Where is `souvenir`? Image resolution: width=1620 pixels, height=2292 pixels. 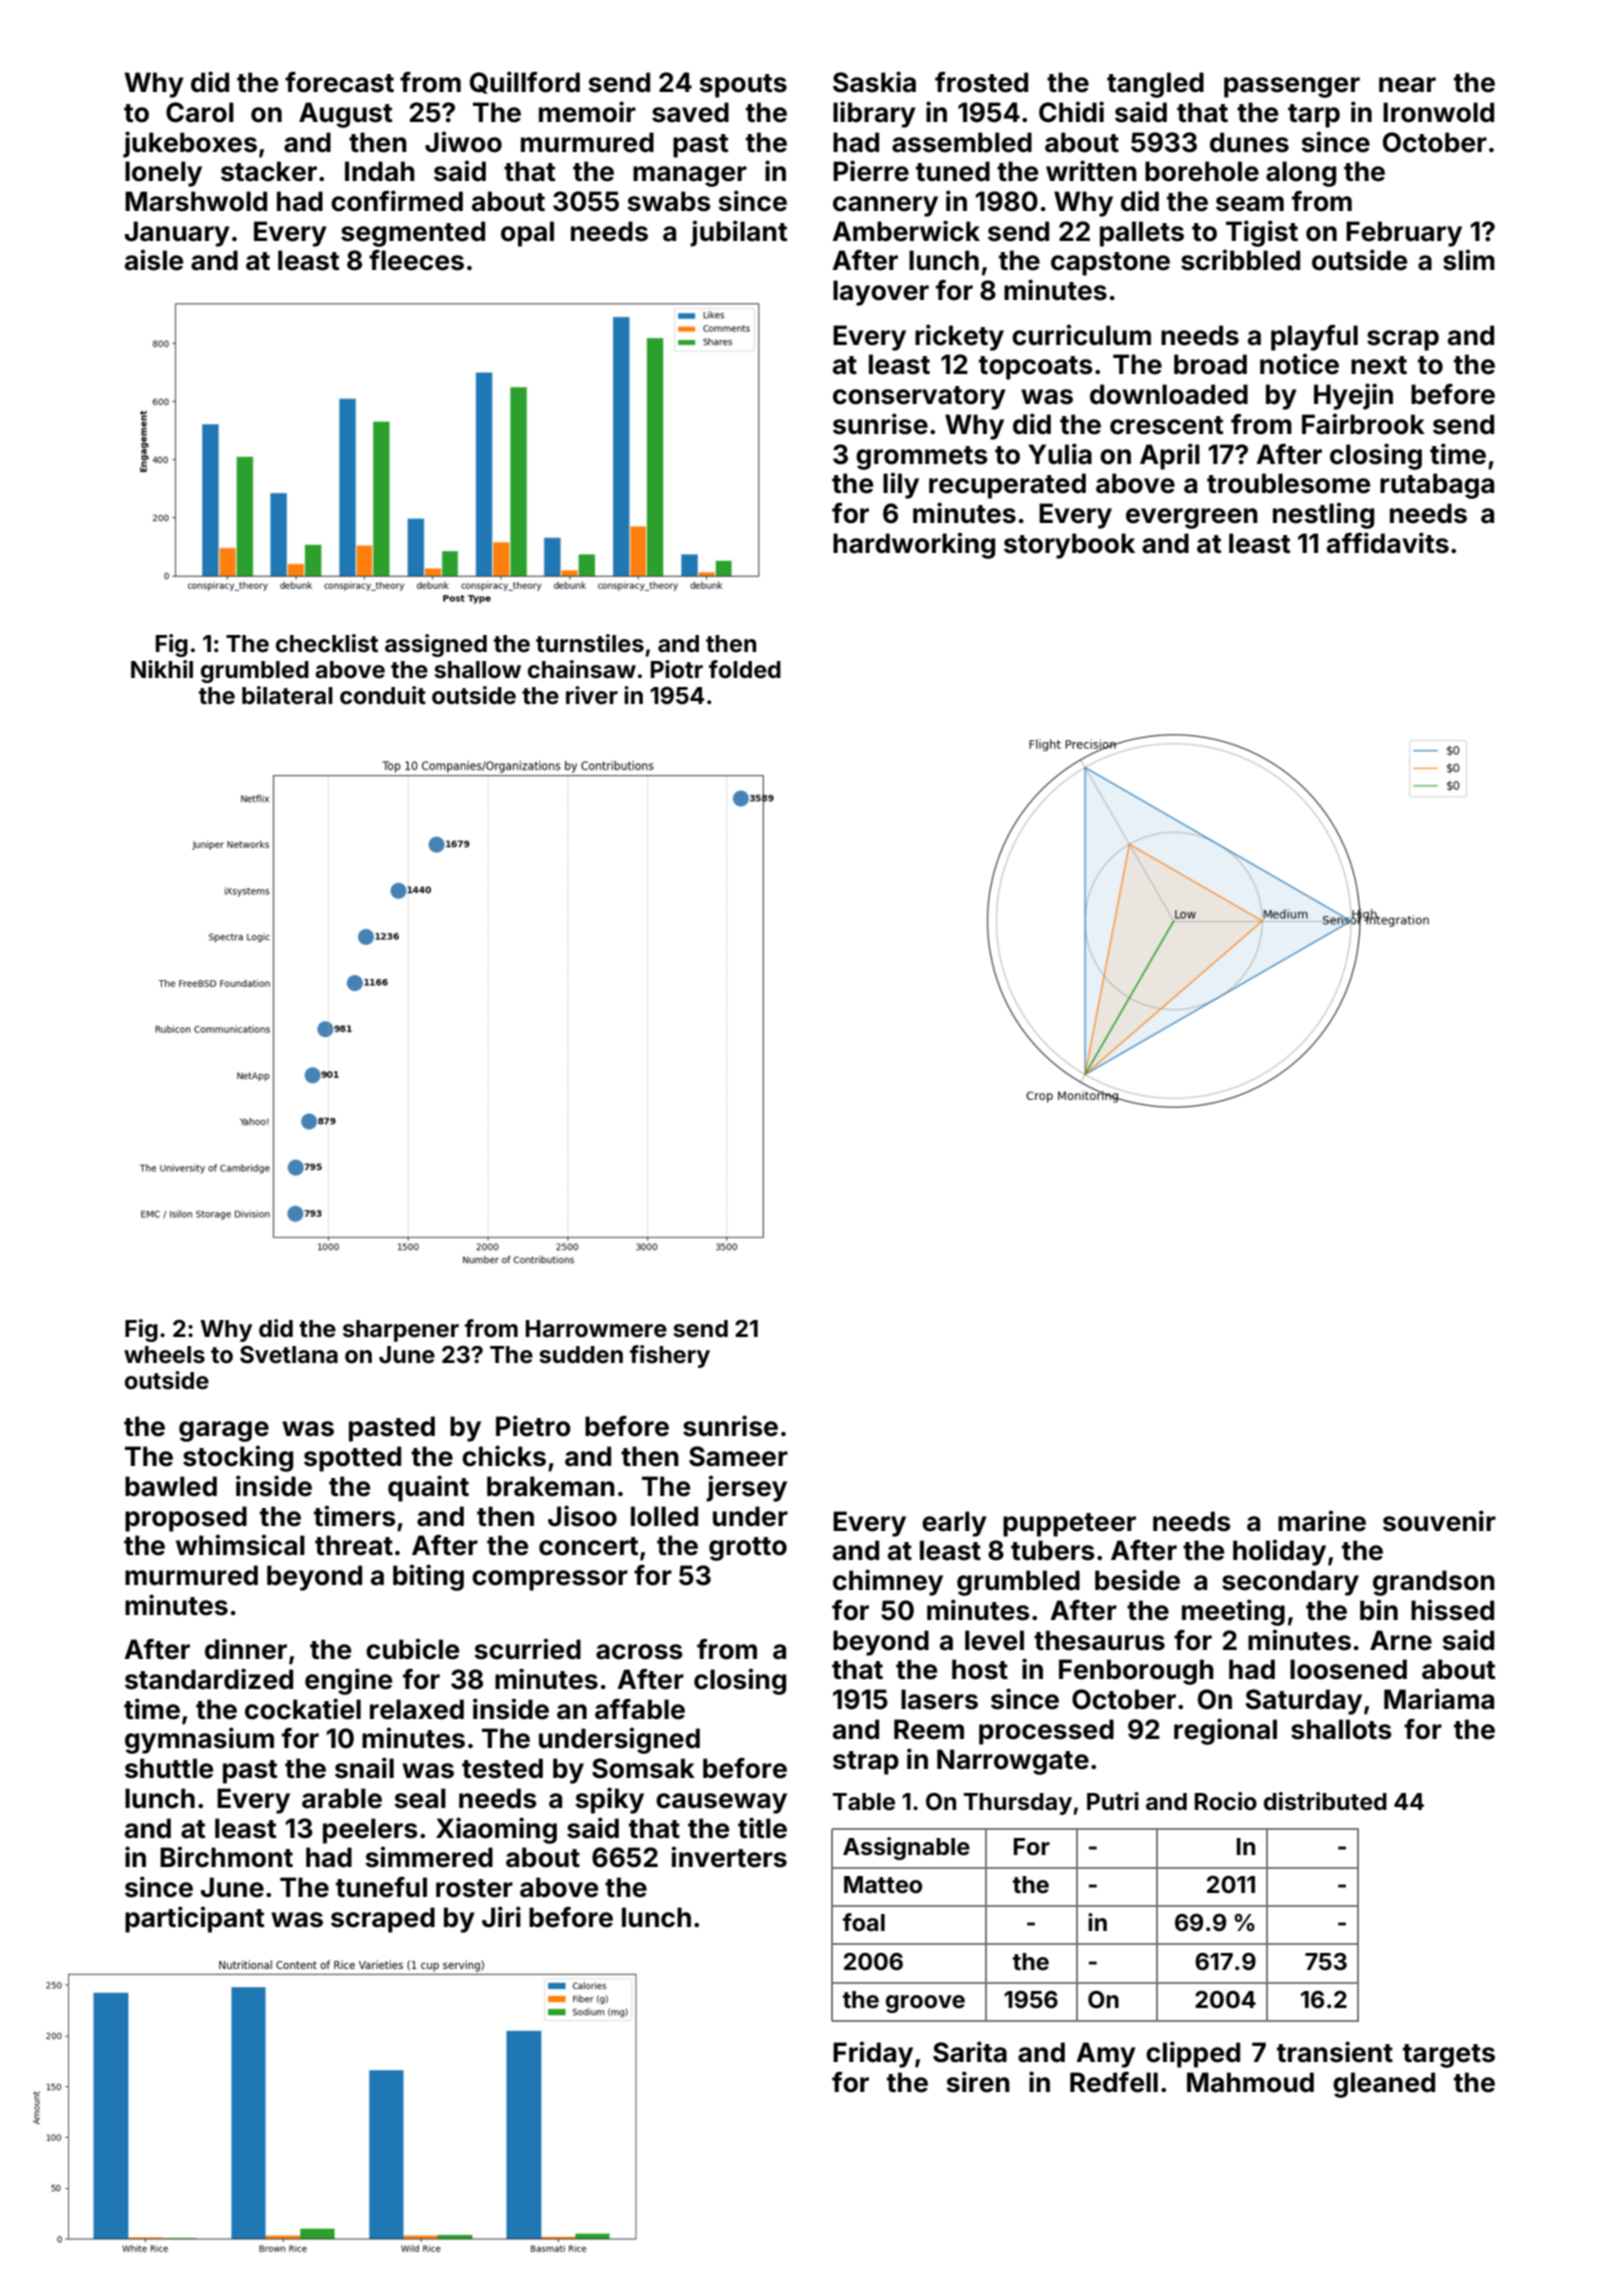
souvenir is located at coordinates (1439, 1521).
